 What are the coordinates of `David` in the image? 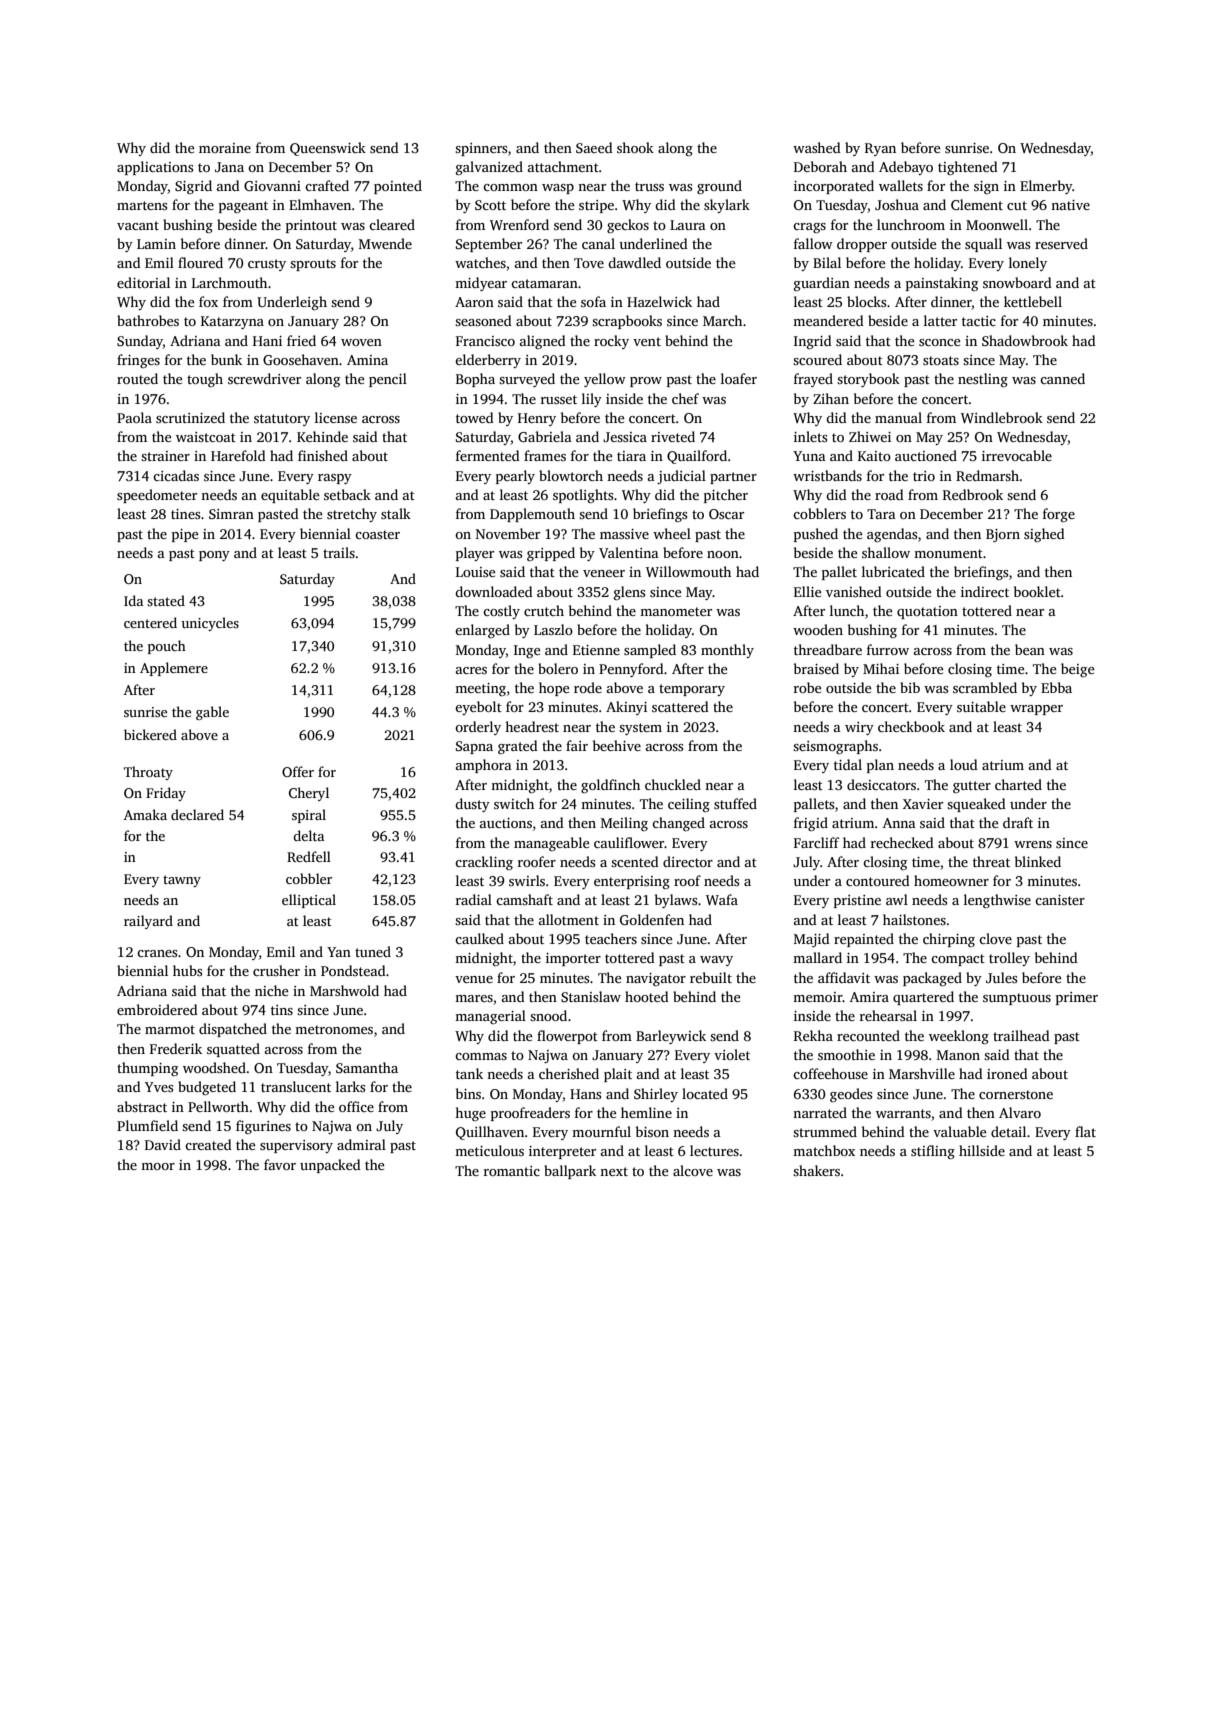 It's located at (163, 1144).
